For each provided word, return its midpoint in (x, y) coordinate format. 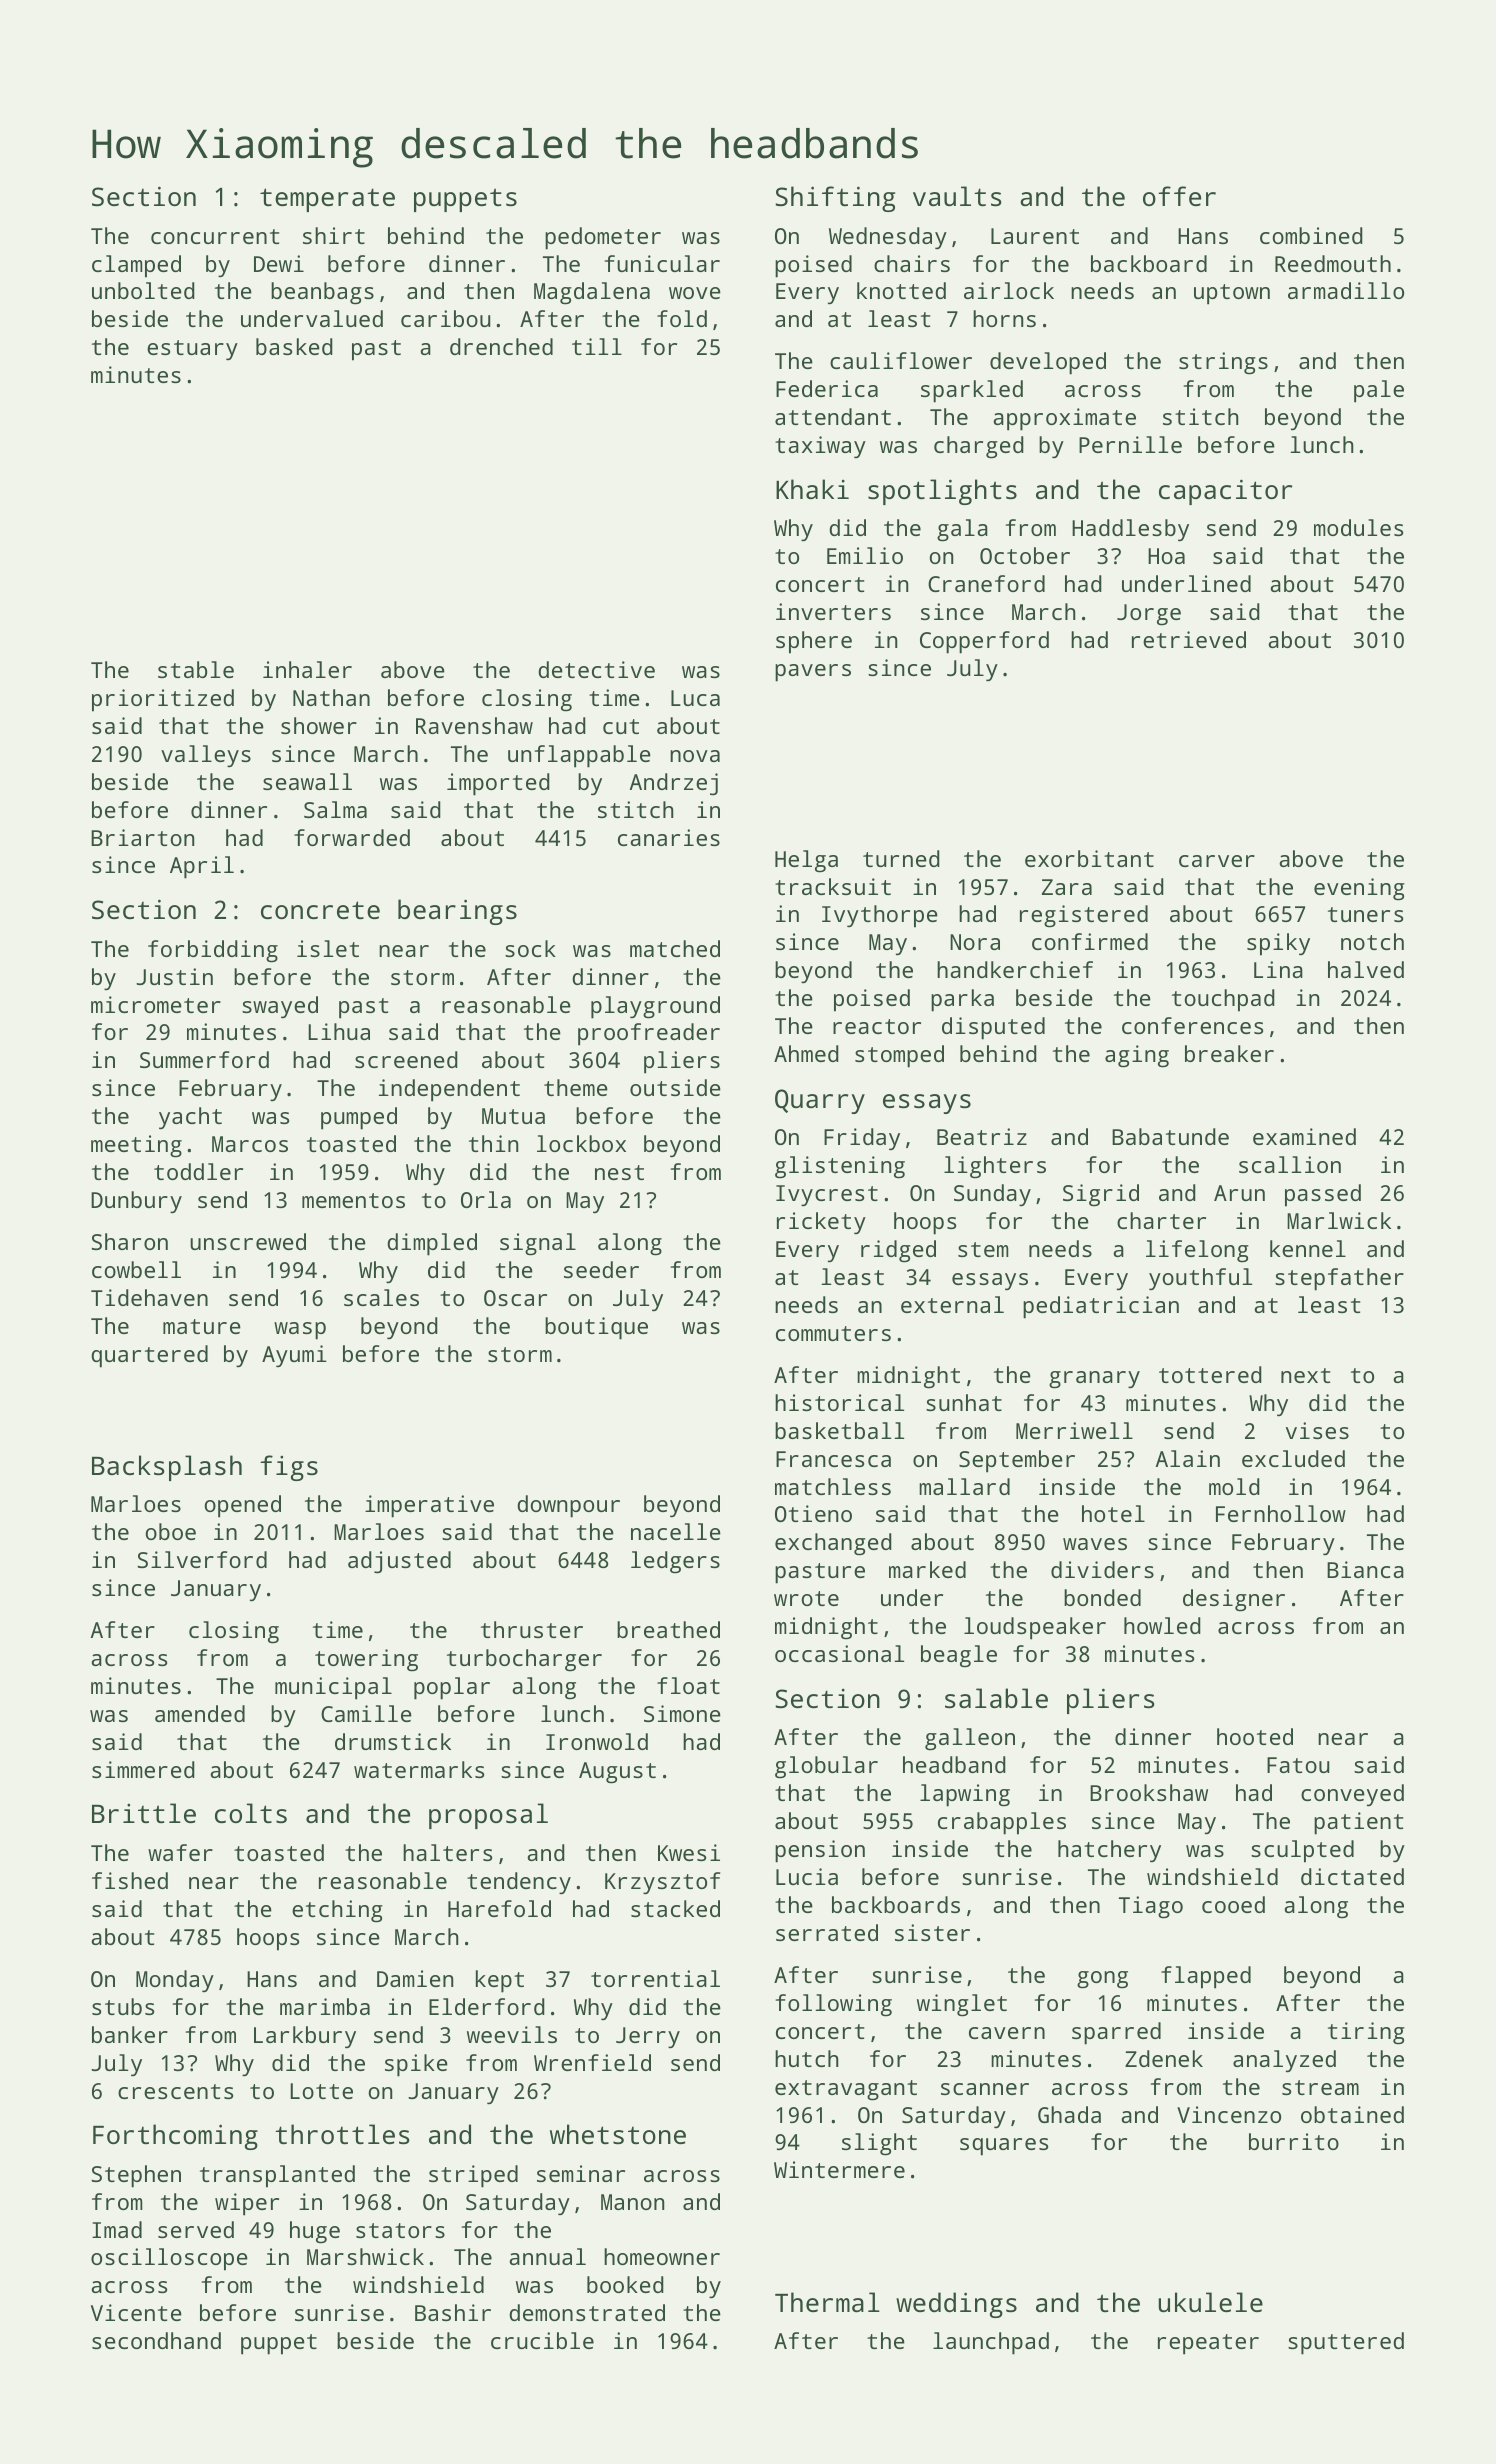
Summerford (204, 1059)
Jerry (648, 2037)
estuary (192, 350)
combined (1311, 235)
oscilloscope (169, 2259)
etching (337, 1911)
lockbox (581, 1143)
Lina (1278, 969)
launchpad (991, 2343)
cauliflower (901, 360)
